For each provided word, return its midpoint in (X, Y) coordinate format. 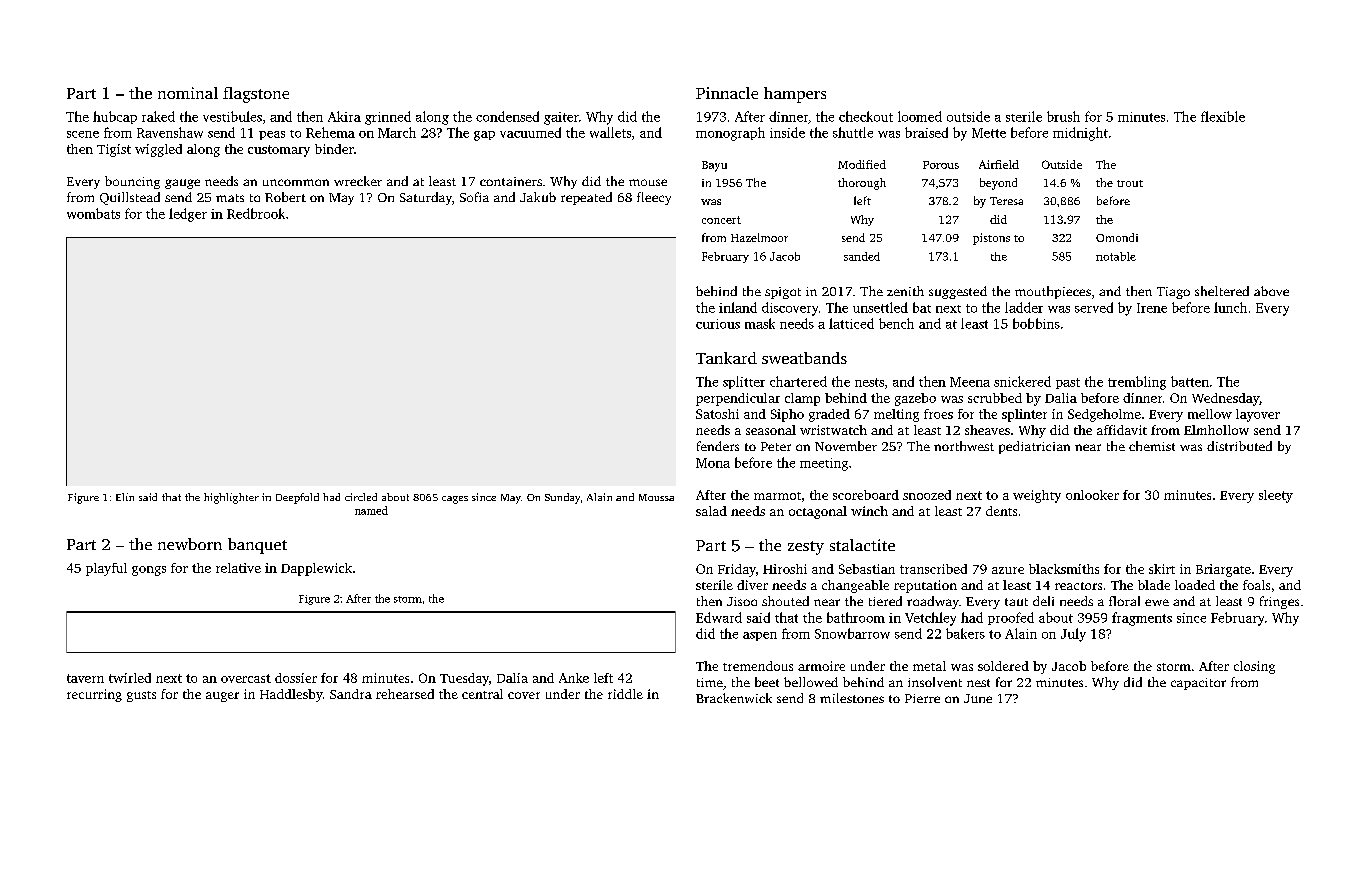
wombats (93, 213)
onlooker (1092, 495)
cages (455, 500)
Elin (125, 497)
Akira (344, 116)
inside (787, 132)
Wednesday (1225, 399)
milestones (852, 698)
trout (1130, 183)
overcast (246, 678)
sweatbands (804, 358)
